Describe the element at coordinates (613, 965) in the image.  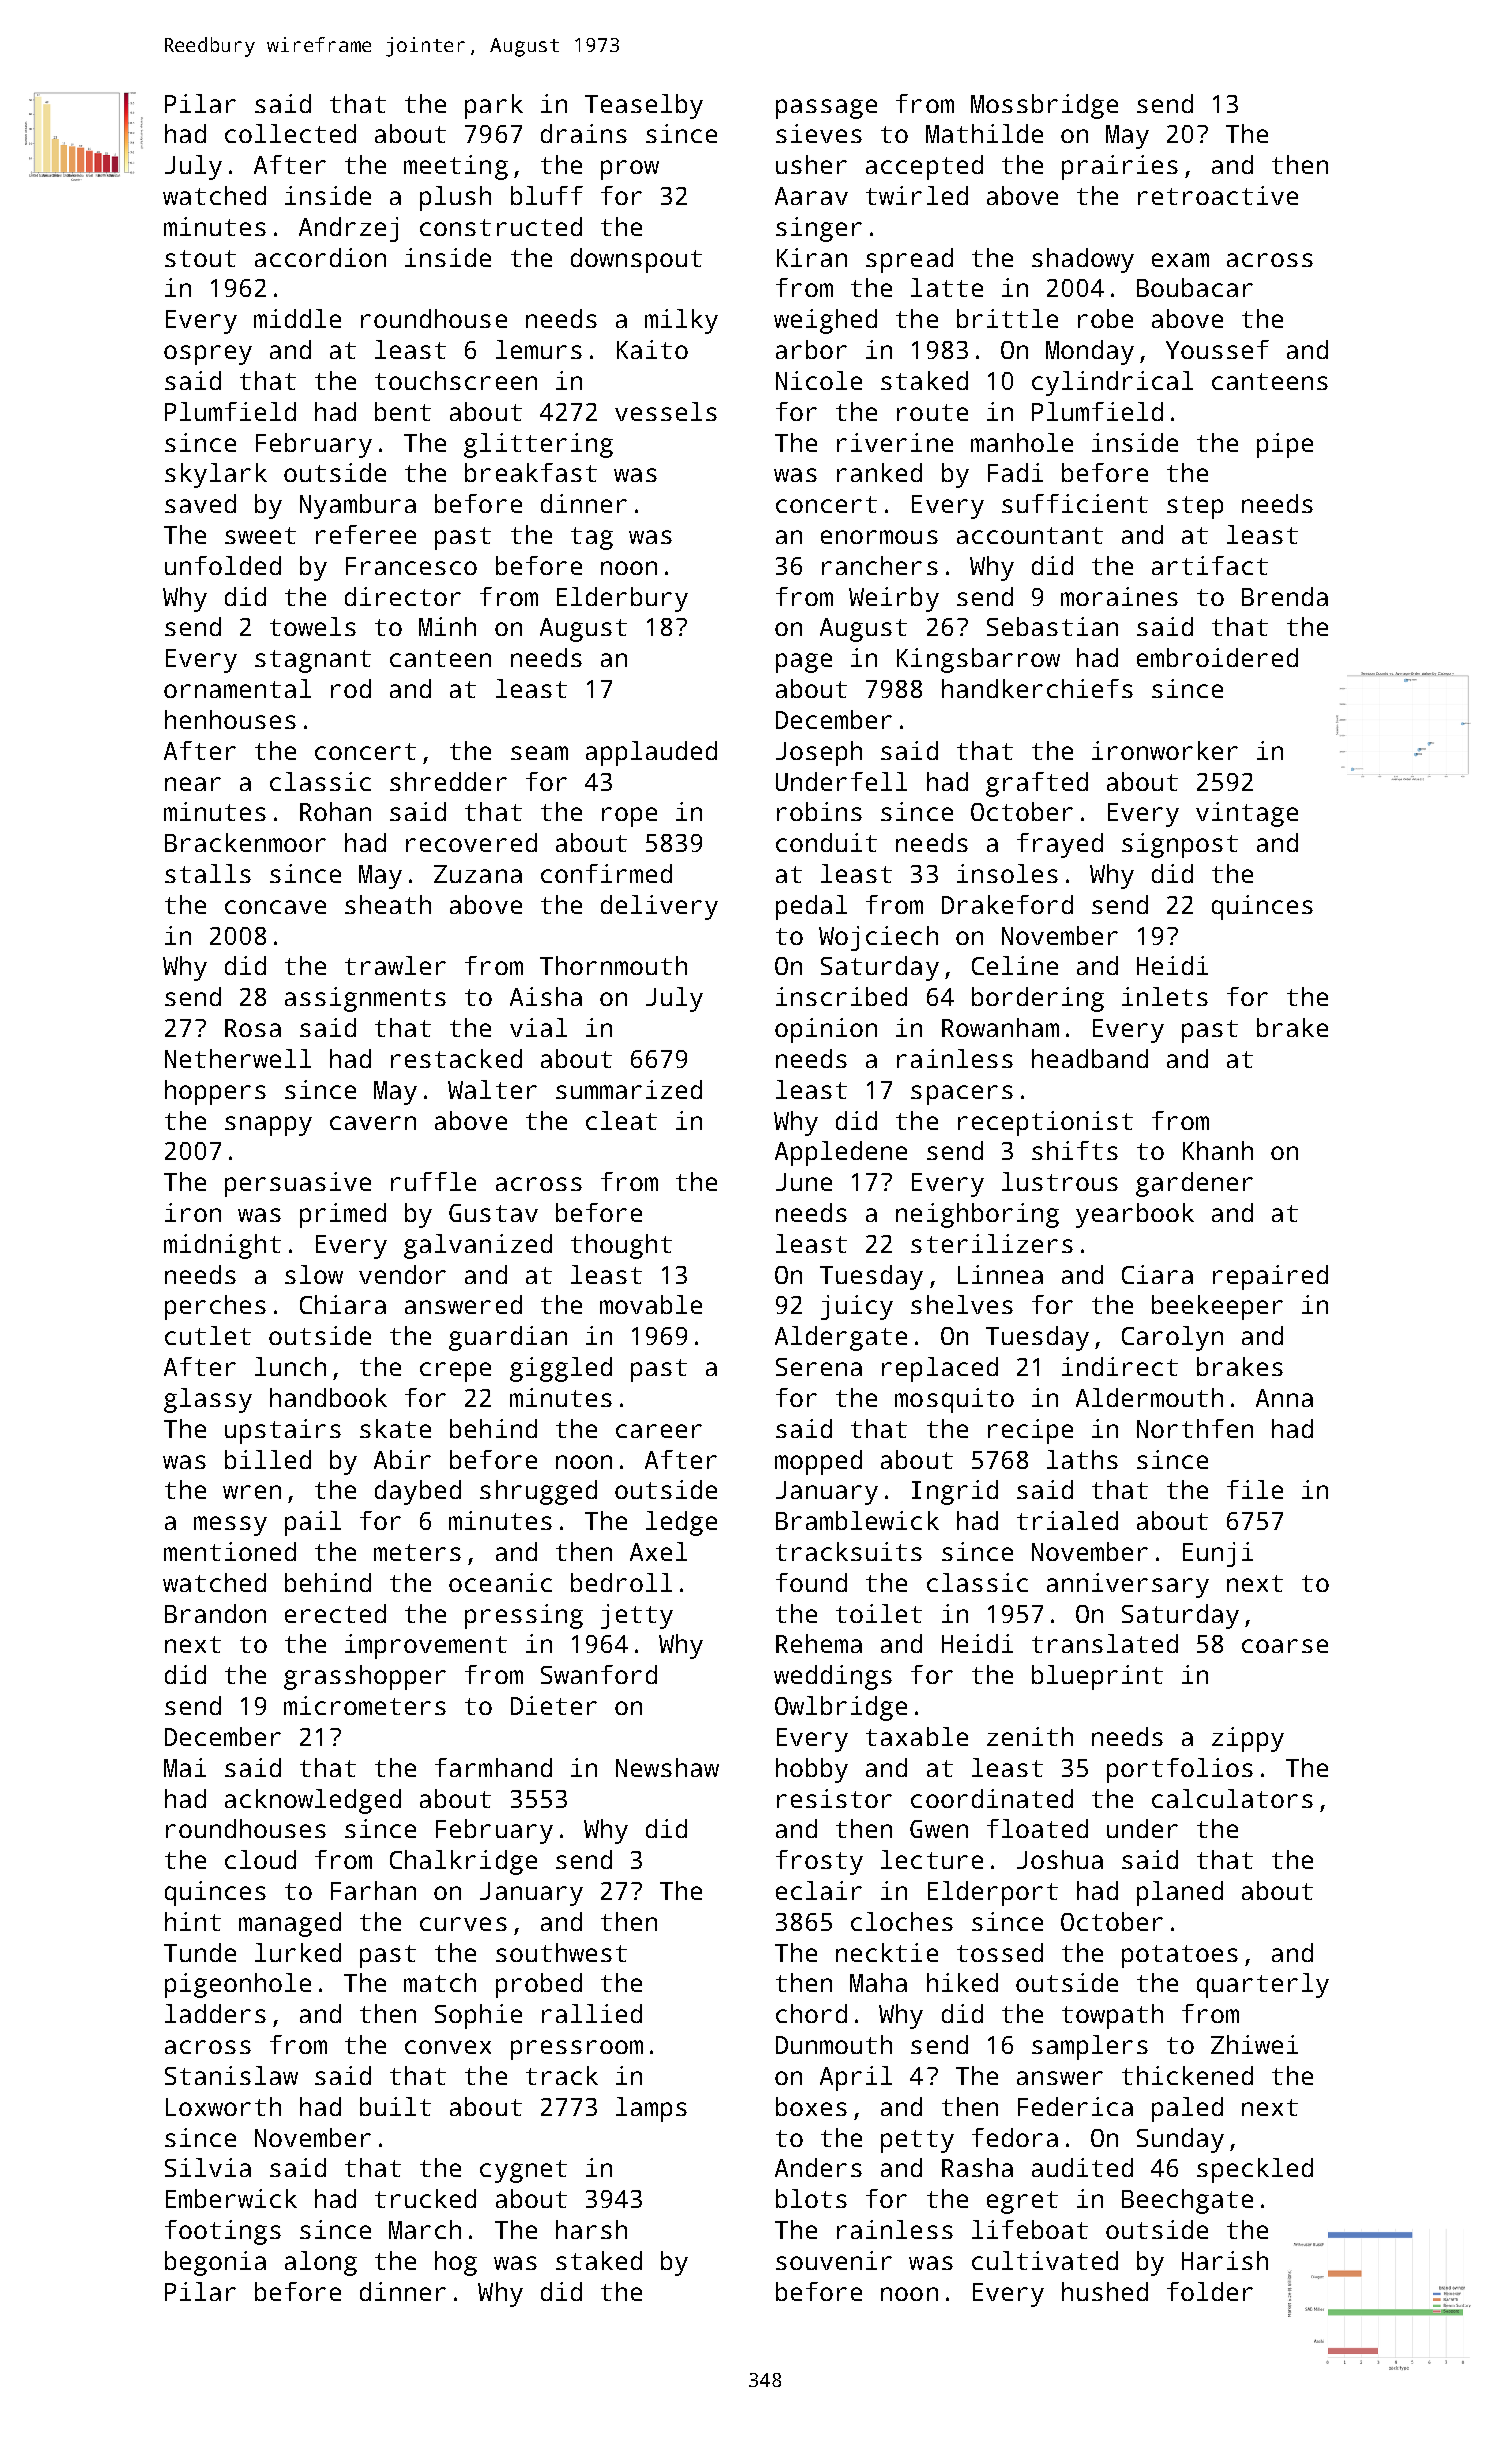
I see `Thornmouth` at that location.
